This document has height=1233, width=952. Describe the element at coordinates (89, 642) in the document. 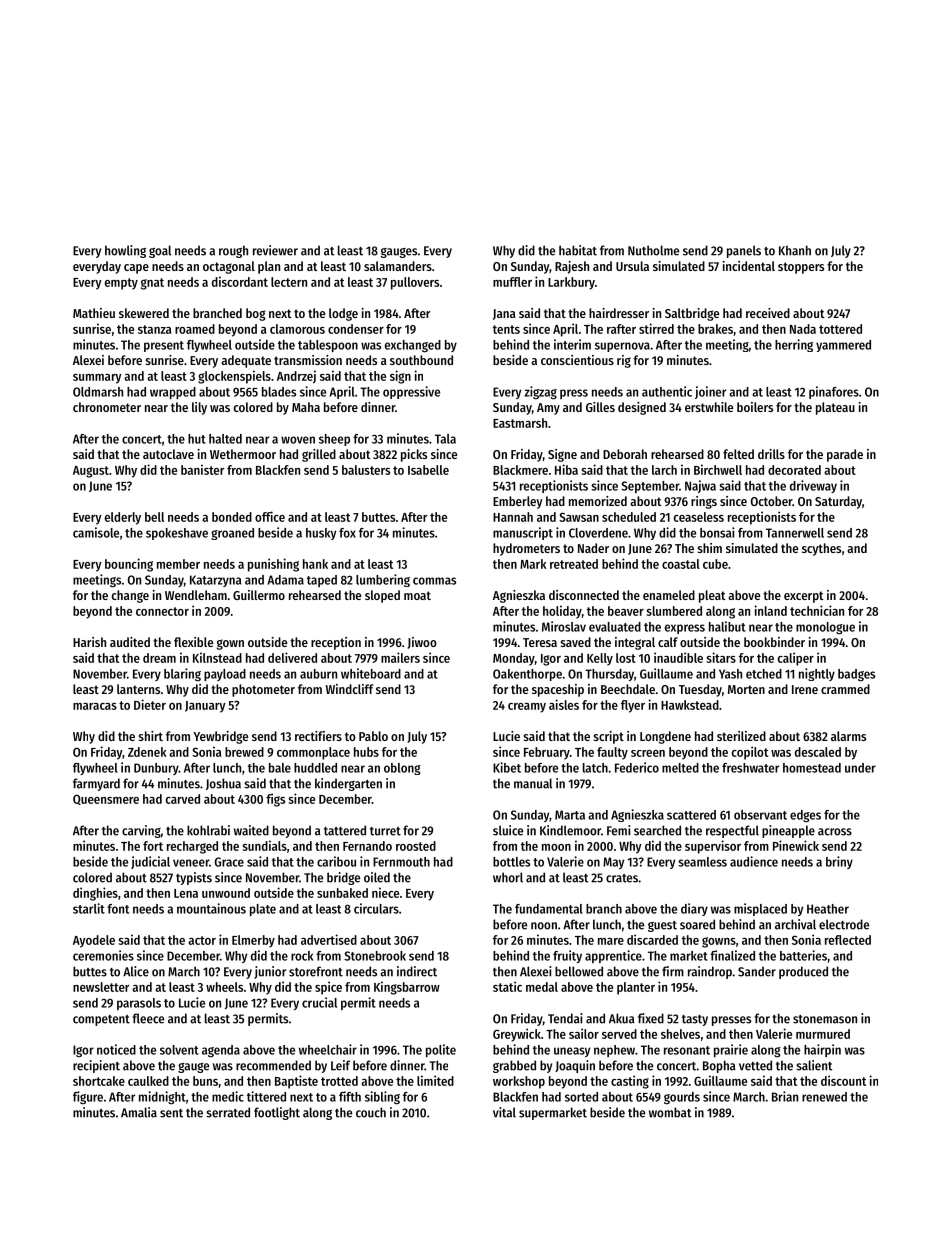

I see `Harish` at that location.
